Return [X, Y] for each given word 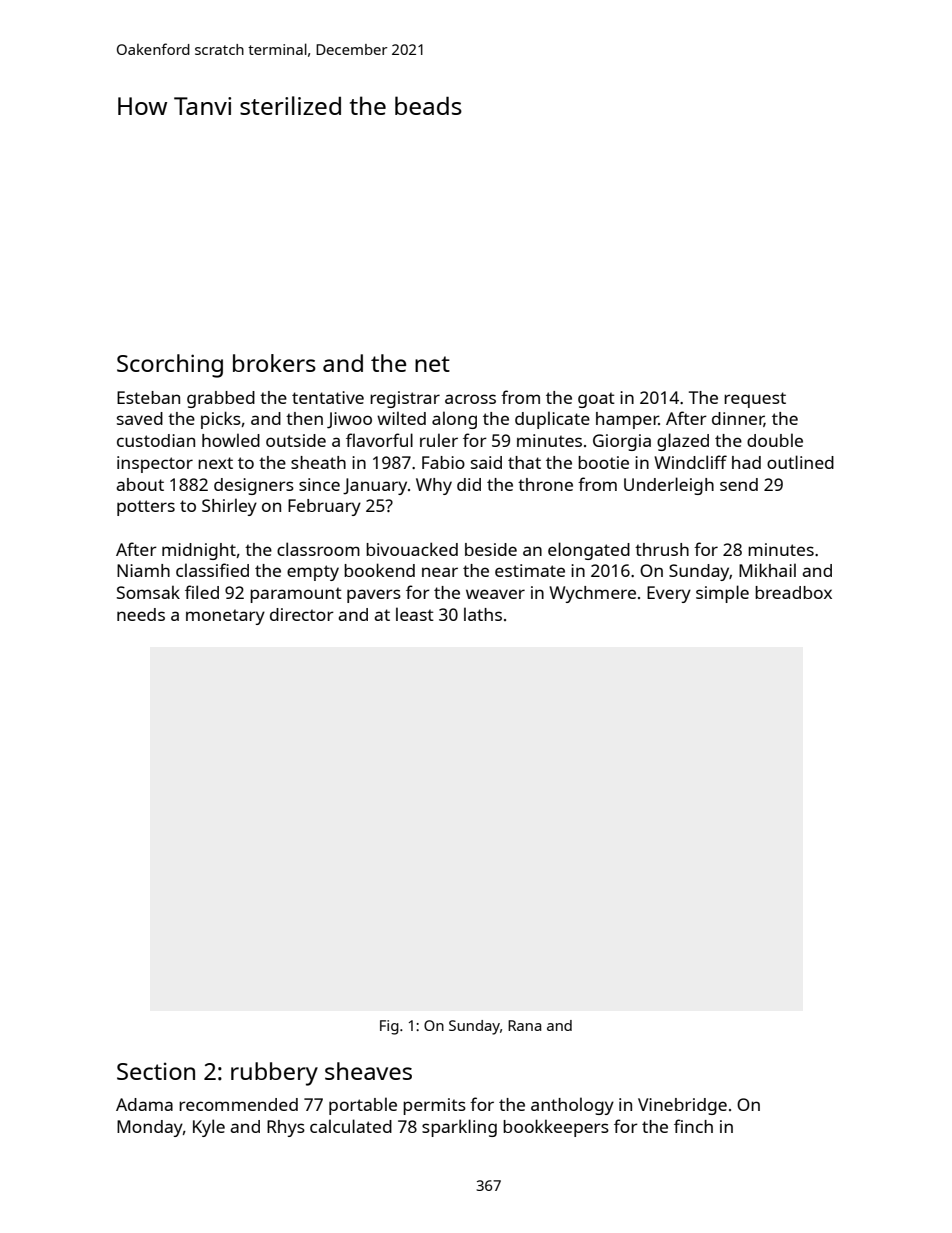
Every [669, 594]
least [415, 614]
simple [722, 594]
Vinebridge [682, 1106]
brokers [274, 363]
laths [483, 614]
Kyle [209, 1128]
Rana [524, 1025]
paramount [296, 595]
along [454, 420]
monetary [225, 617]
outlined [800, 462]
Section [156, 1071]
